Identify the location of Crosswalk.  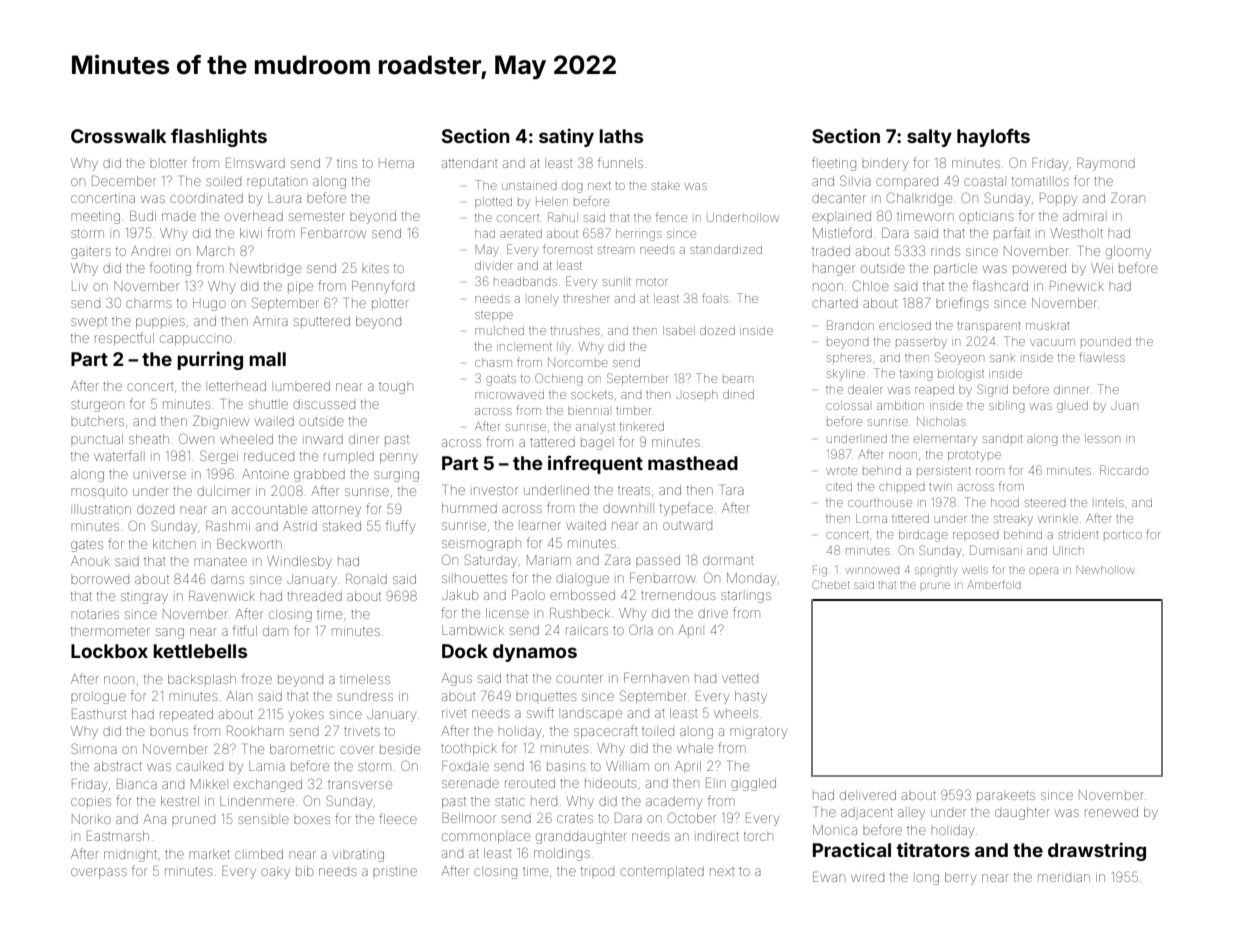
(118, 136).
